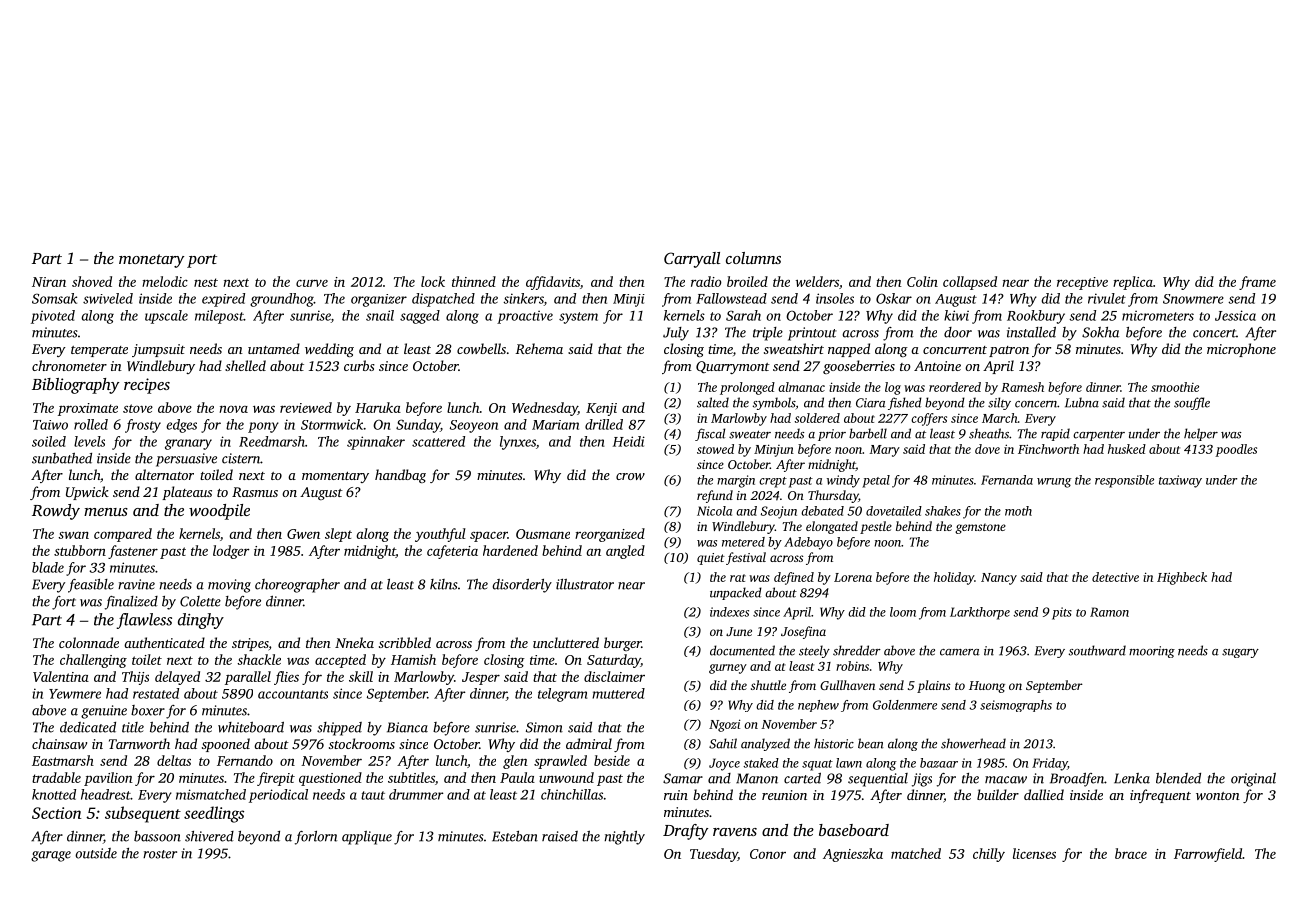 This page has width=1308, height=924. I want to click on Josefina, so click(803, 632).
